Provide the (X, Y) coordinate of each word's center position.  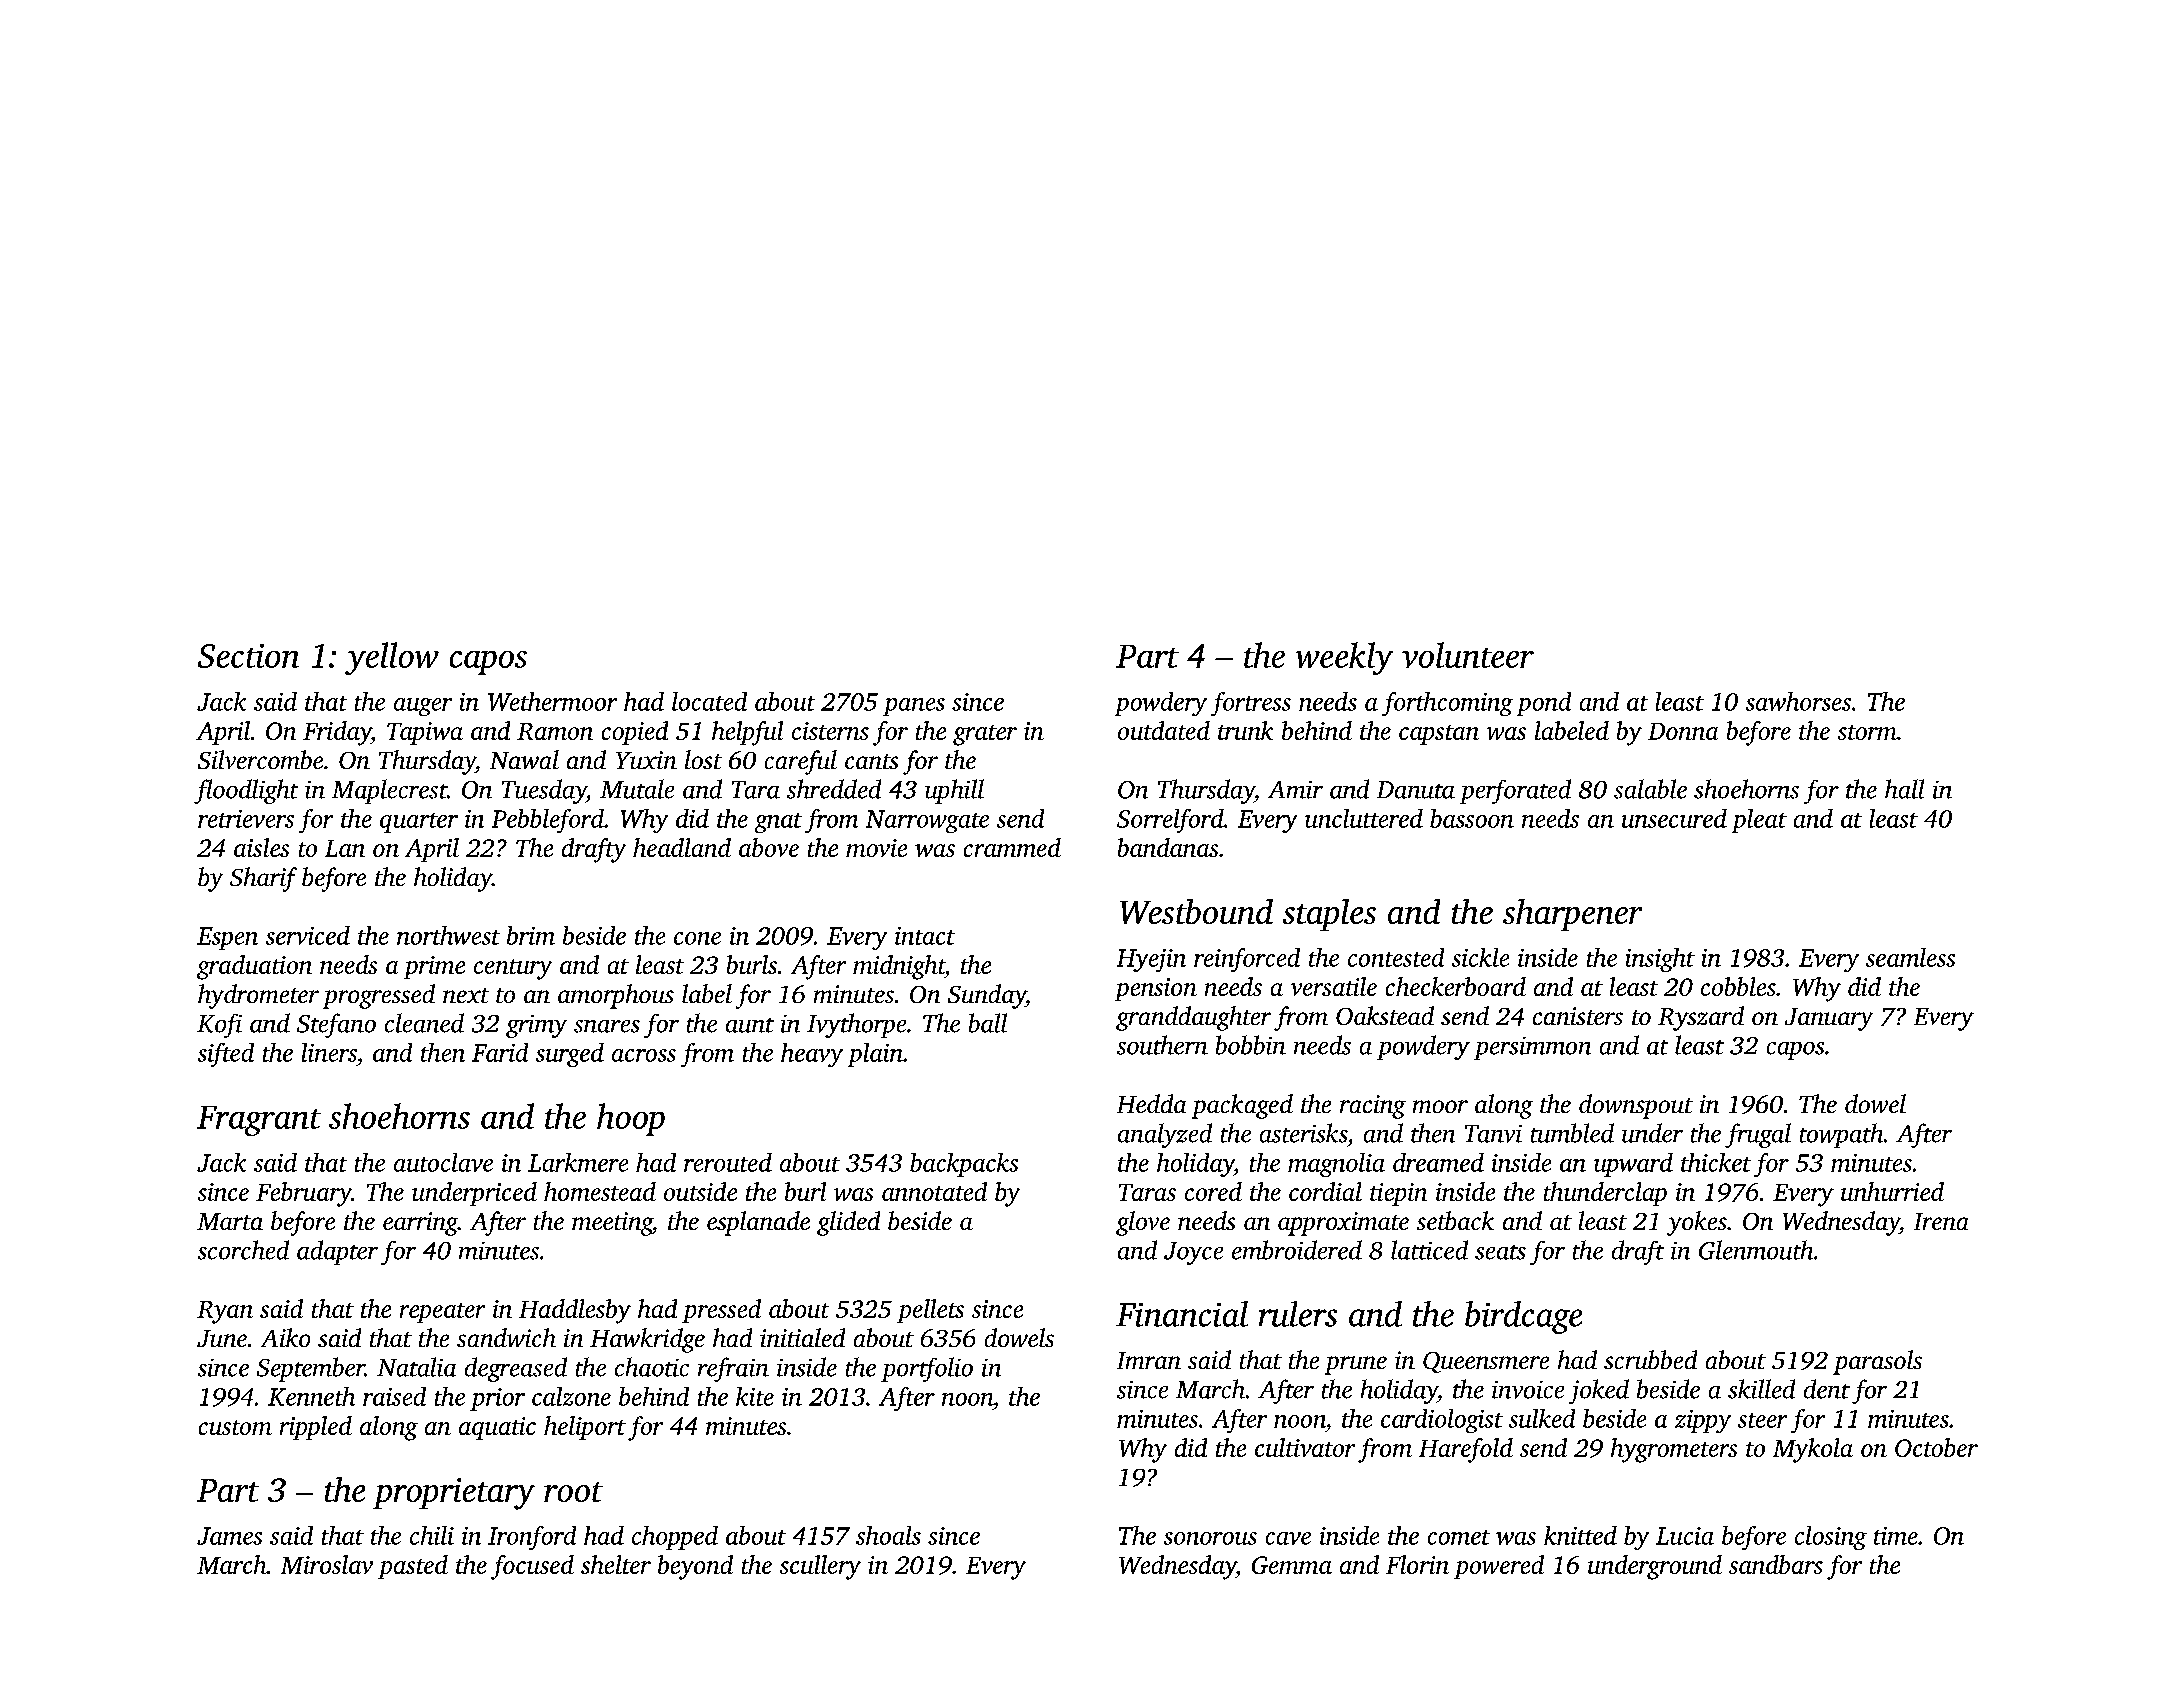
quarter (419, 823)
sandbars (1776, 1564)
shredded (834, 789)
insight (1660, 960)
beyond (695, 1567)
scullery (820, 1567)
